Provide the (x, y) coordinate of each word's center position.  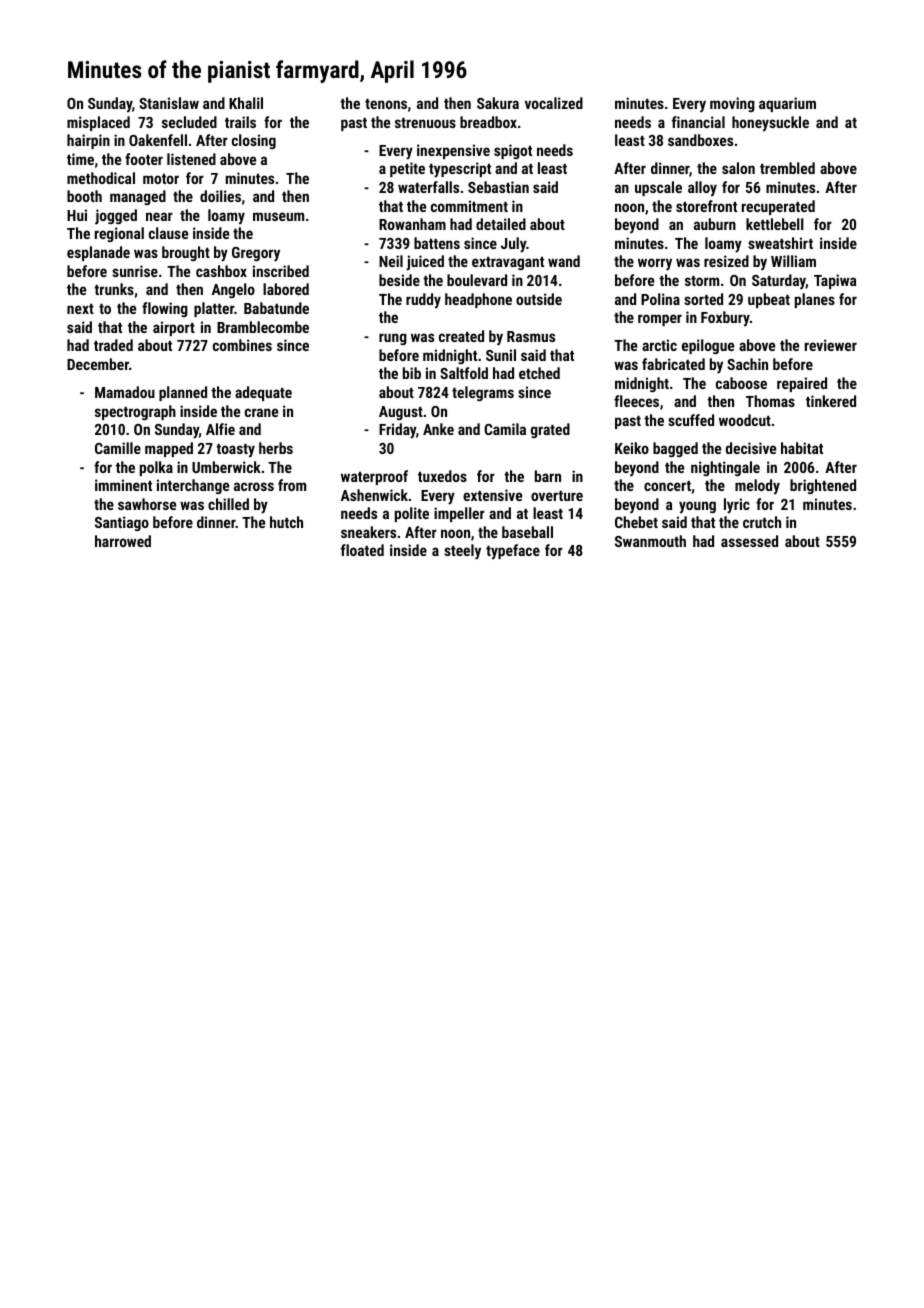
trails (240, 122)
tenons (386, 104)
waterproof (374, 477)
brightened (823, 486)
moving (732, 104)
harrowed (123, 541)
